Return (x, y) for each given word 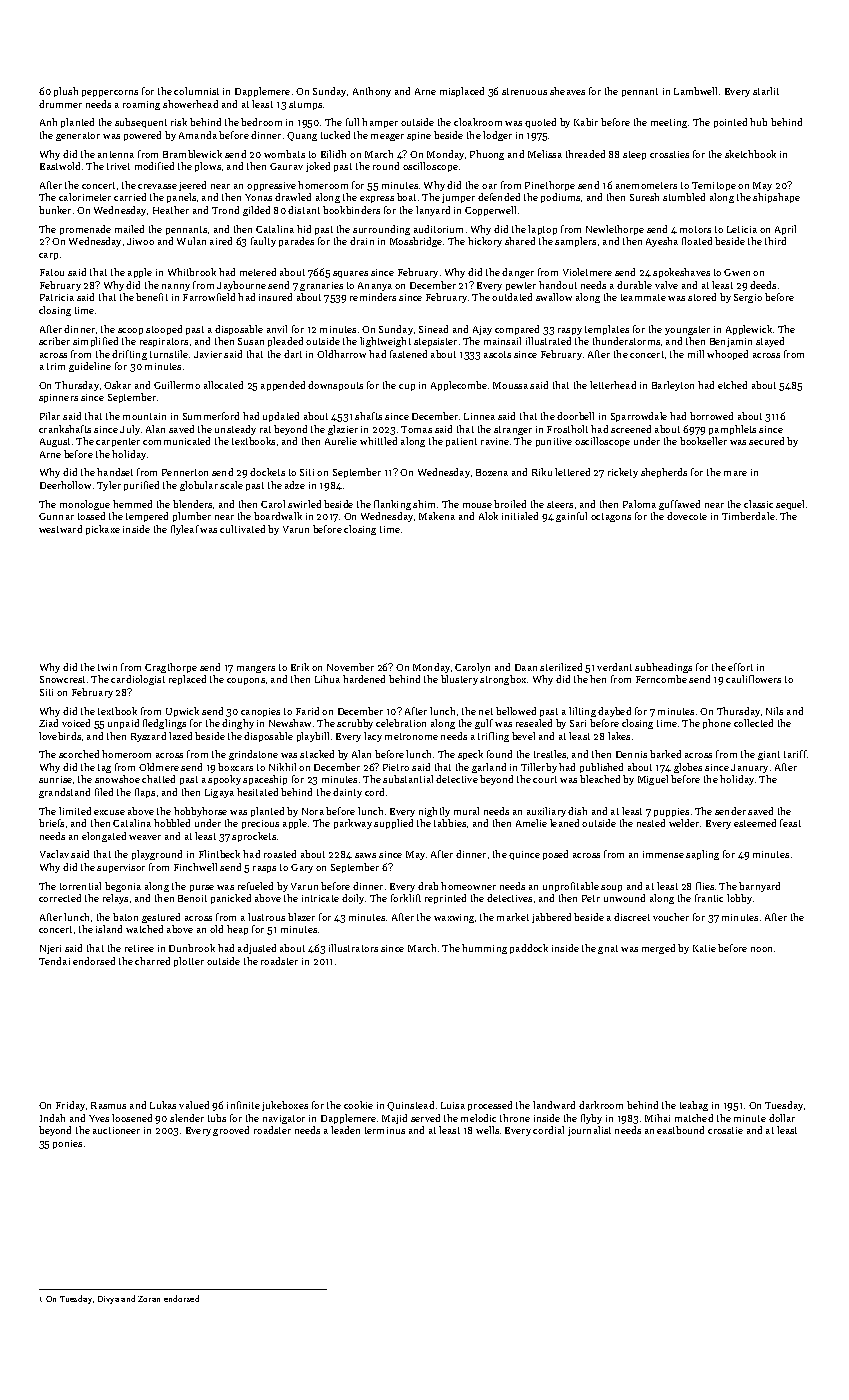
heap (237, 930)
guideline (90, 367)
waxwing (454, 918)
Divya (108, 1300)
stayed (770, 342)
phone (717, 724)
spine (419, 136)
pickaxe (103, 530)
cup (407, 387)
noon (761, 949)
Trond (225, 210)
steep (634, 155)
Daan (526, 667)
